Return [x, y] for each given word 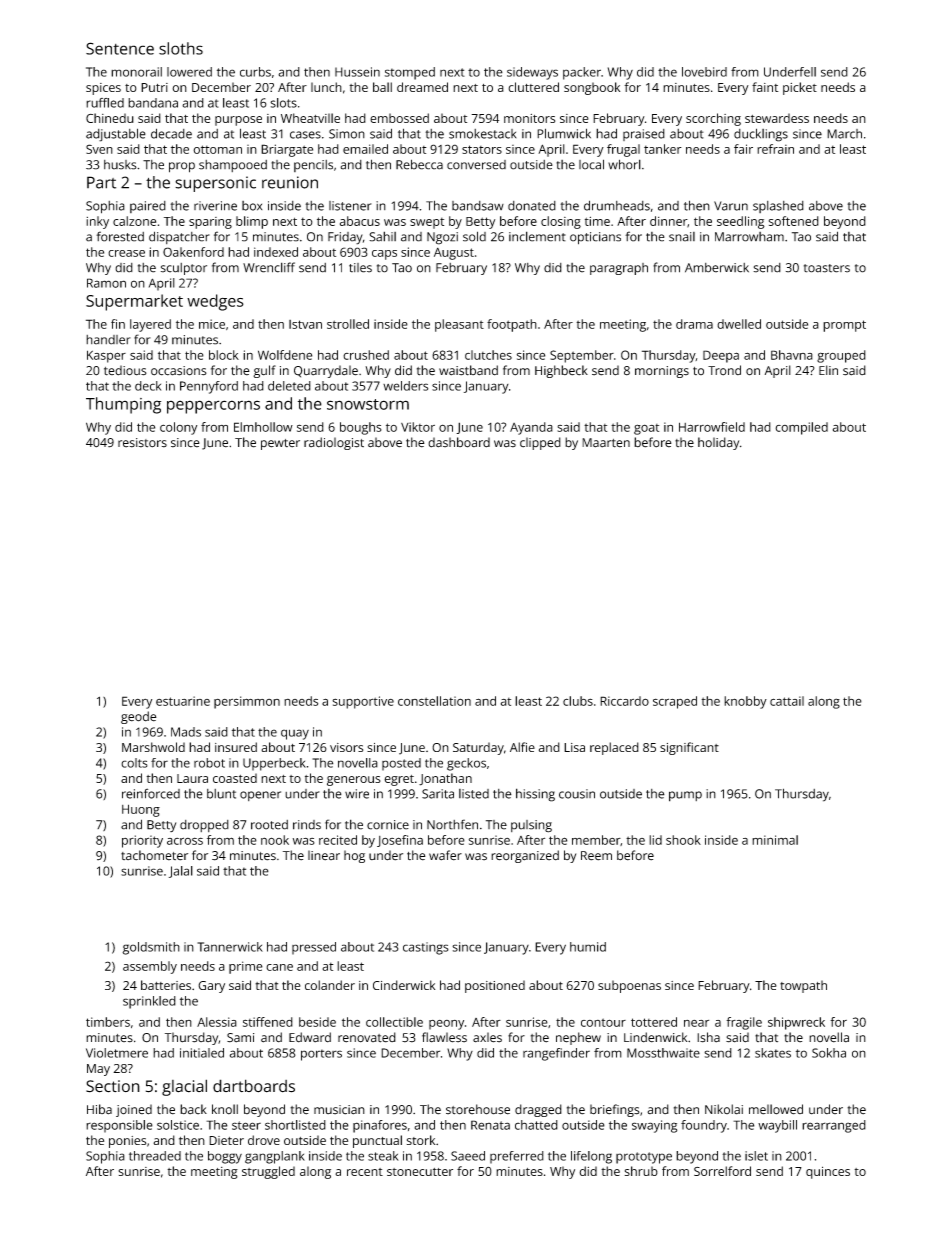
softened [794, 221]
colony [178, 428]
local [591, 164]
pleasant [459, 325]
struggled [268, 1172]
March [844, 134]
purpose [238, 121]
